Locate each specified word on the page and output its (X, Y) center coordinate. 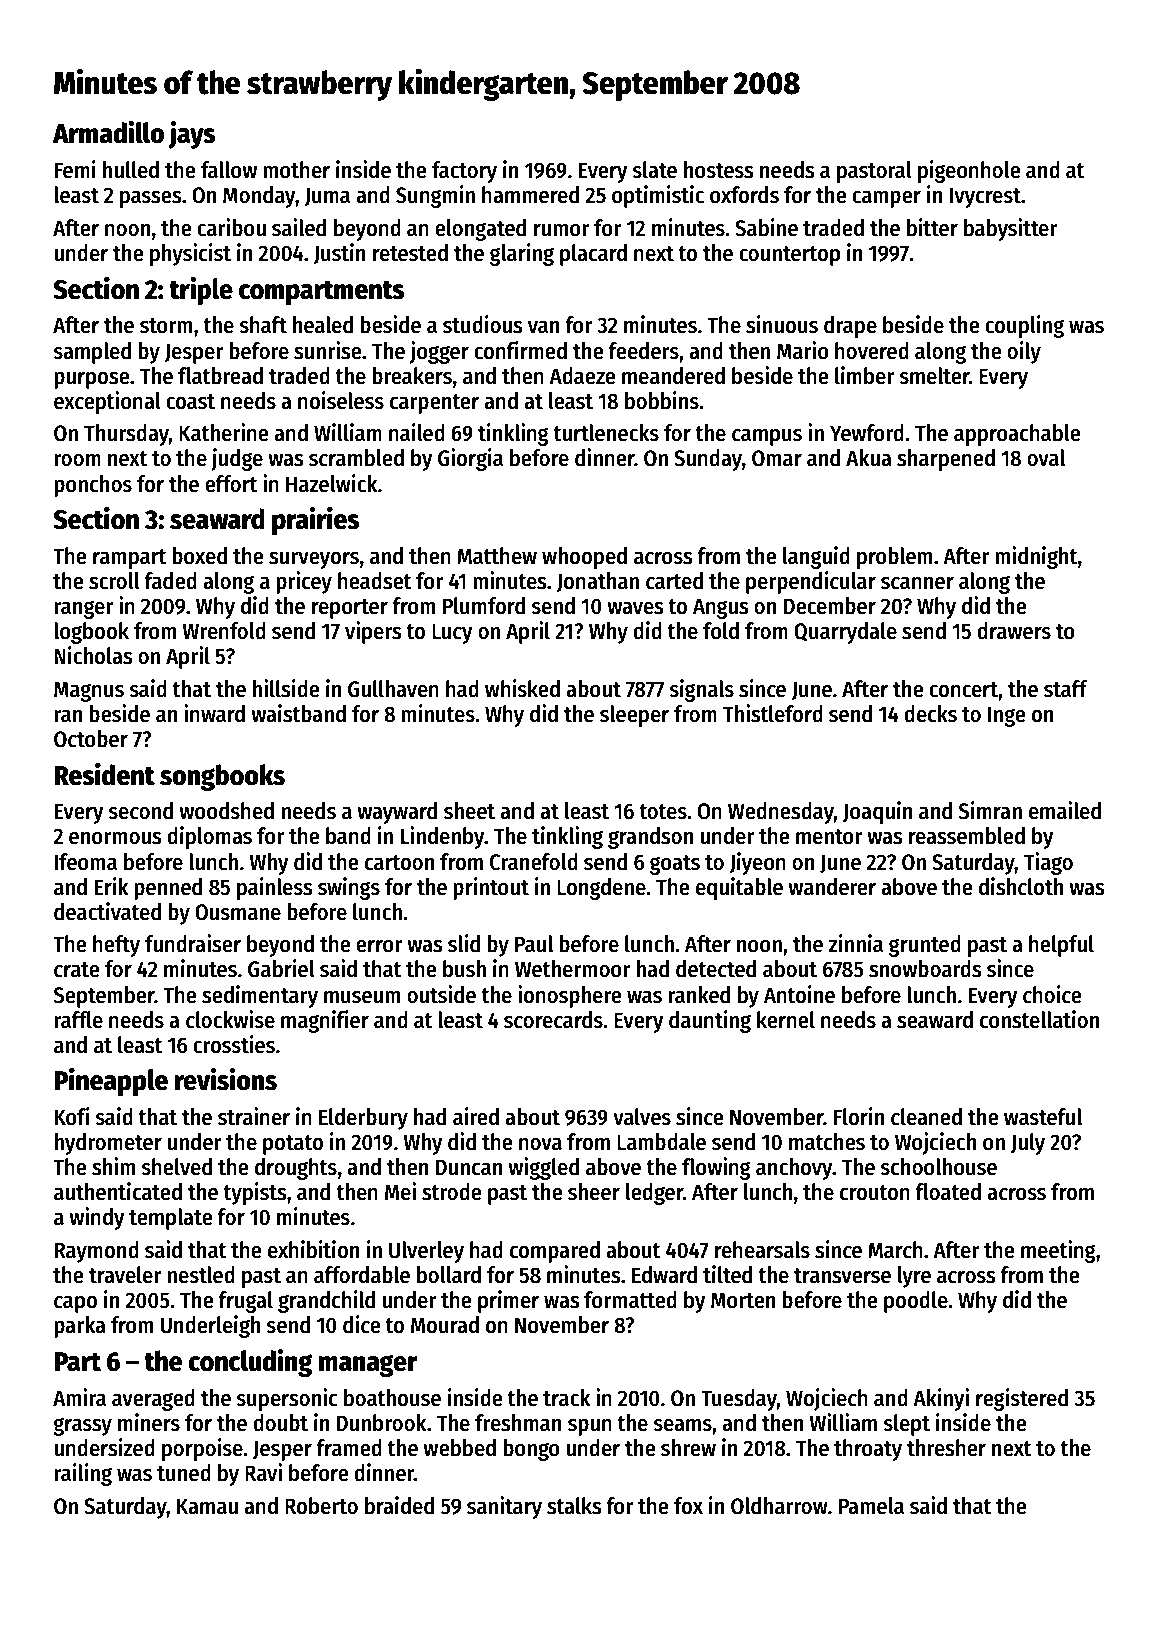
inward (214, 713)
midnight (1036, 557)
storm (166, 326)
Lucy (452, 633)
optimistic (658, 196)
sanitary (504, 1507)
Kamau (207, 1506)
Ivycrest (985, 197)
